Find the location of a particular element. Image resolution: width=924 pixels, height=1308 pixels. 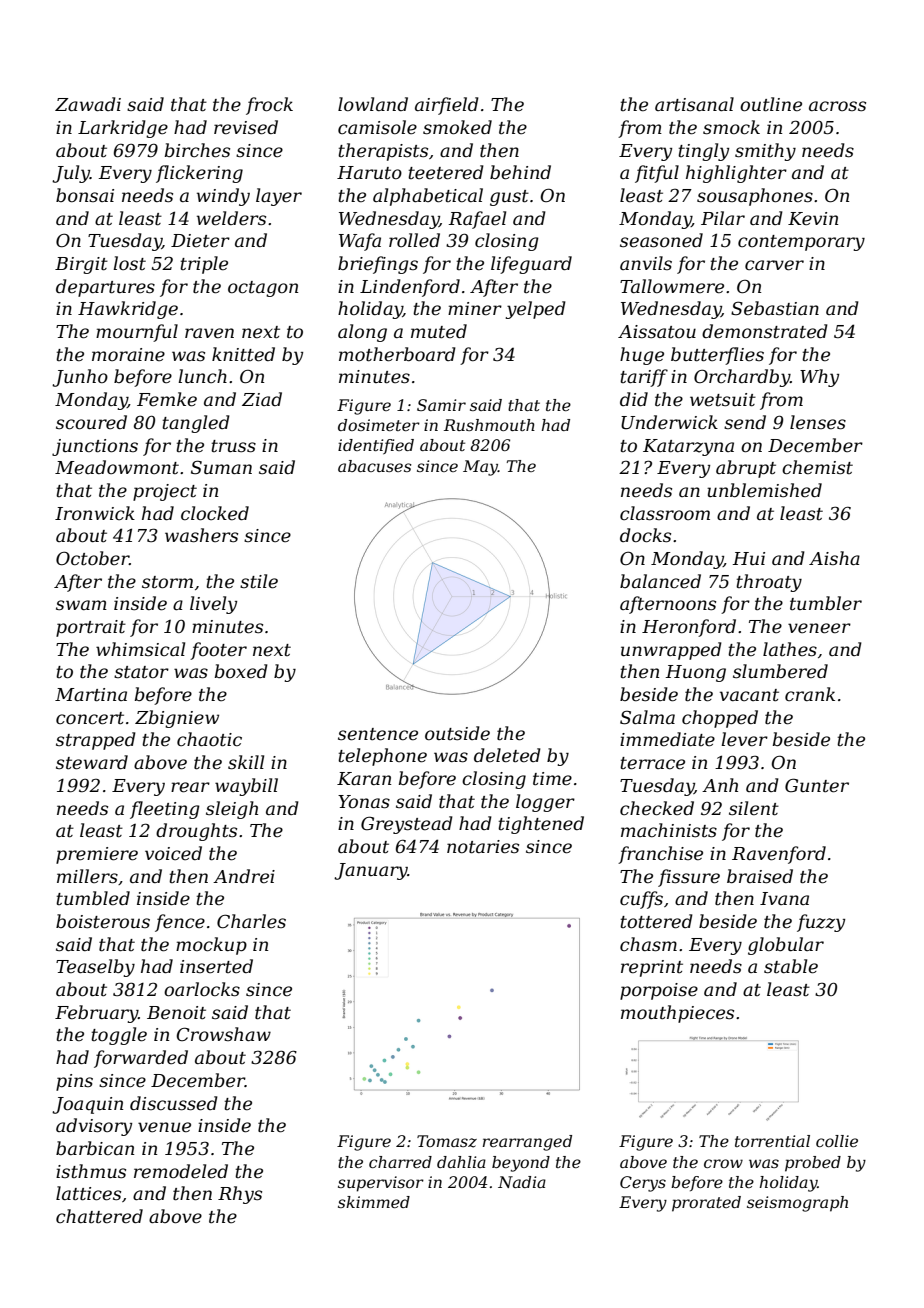

smithy is located at coordinates (765, 152).
